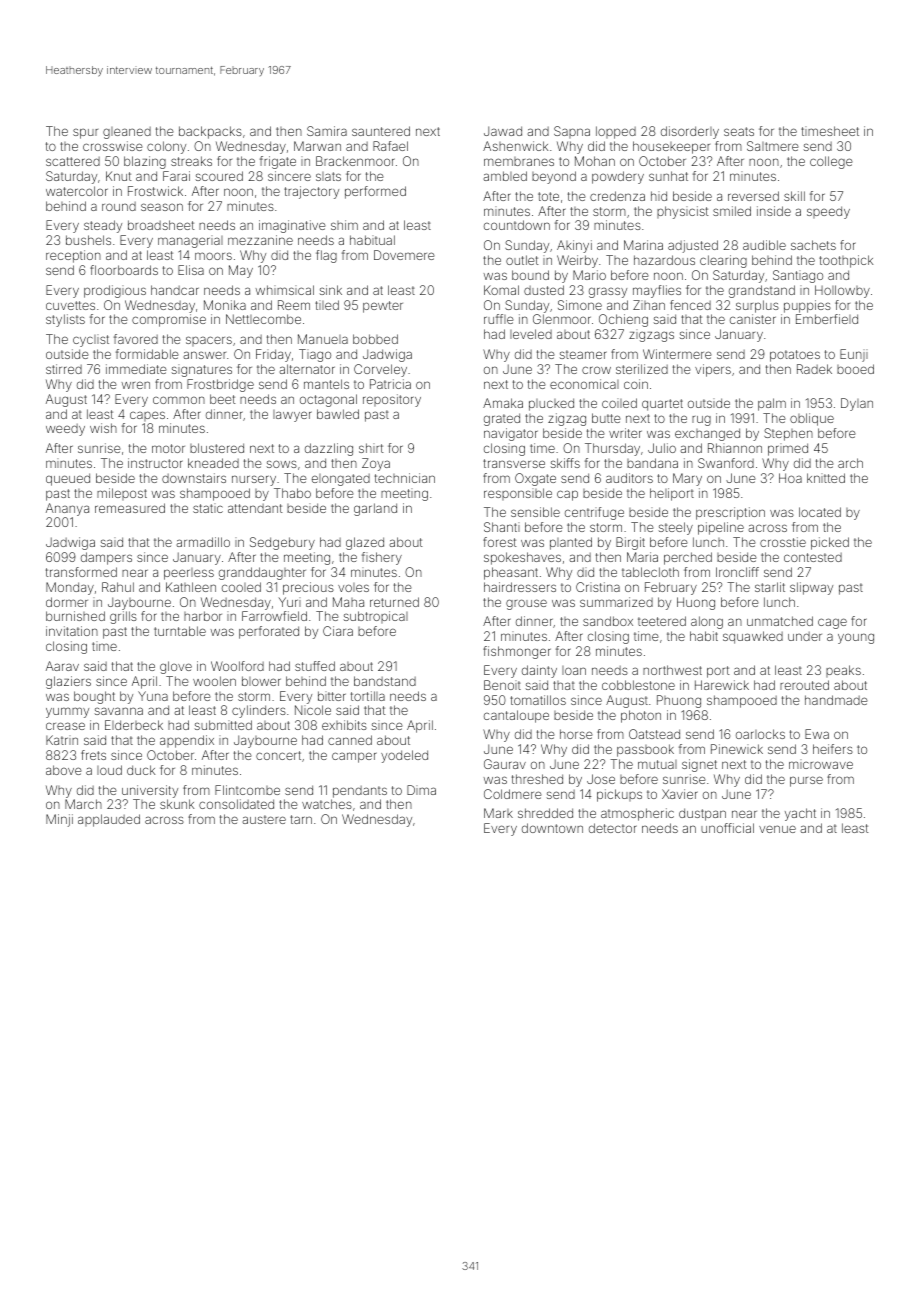  Describe the element at coordinates (177, 804) in the image. I see `skunk` at that location.
